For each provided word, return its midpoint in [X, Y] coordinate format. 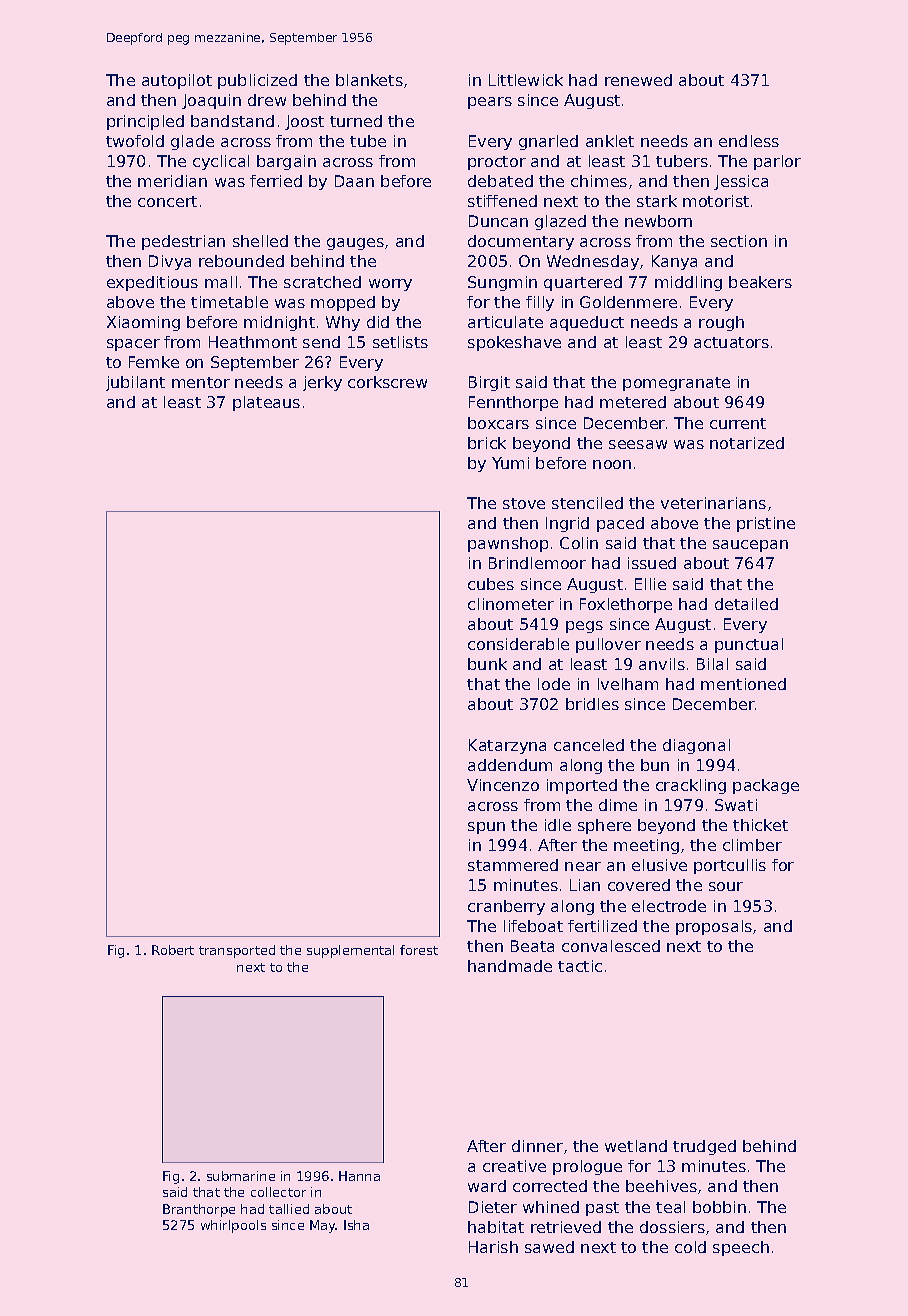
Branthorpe [199, 1210]
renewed [638, 80]
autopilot [177, 81]
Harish [493, 1247]
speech [741, 1248]
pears [490, 103]
